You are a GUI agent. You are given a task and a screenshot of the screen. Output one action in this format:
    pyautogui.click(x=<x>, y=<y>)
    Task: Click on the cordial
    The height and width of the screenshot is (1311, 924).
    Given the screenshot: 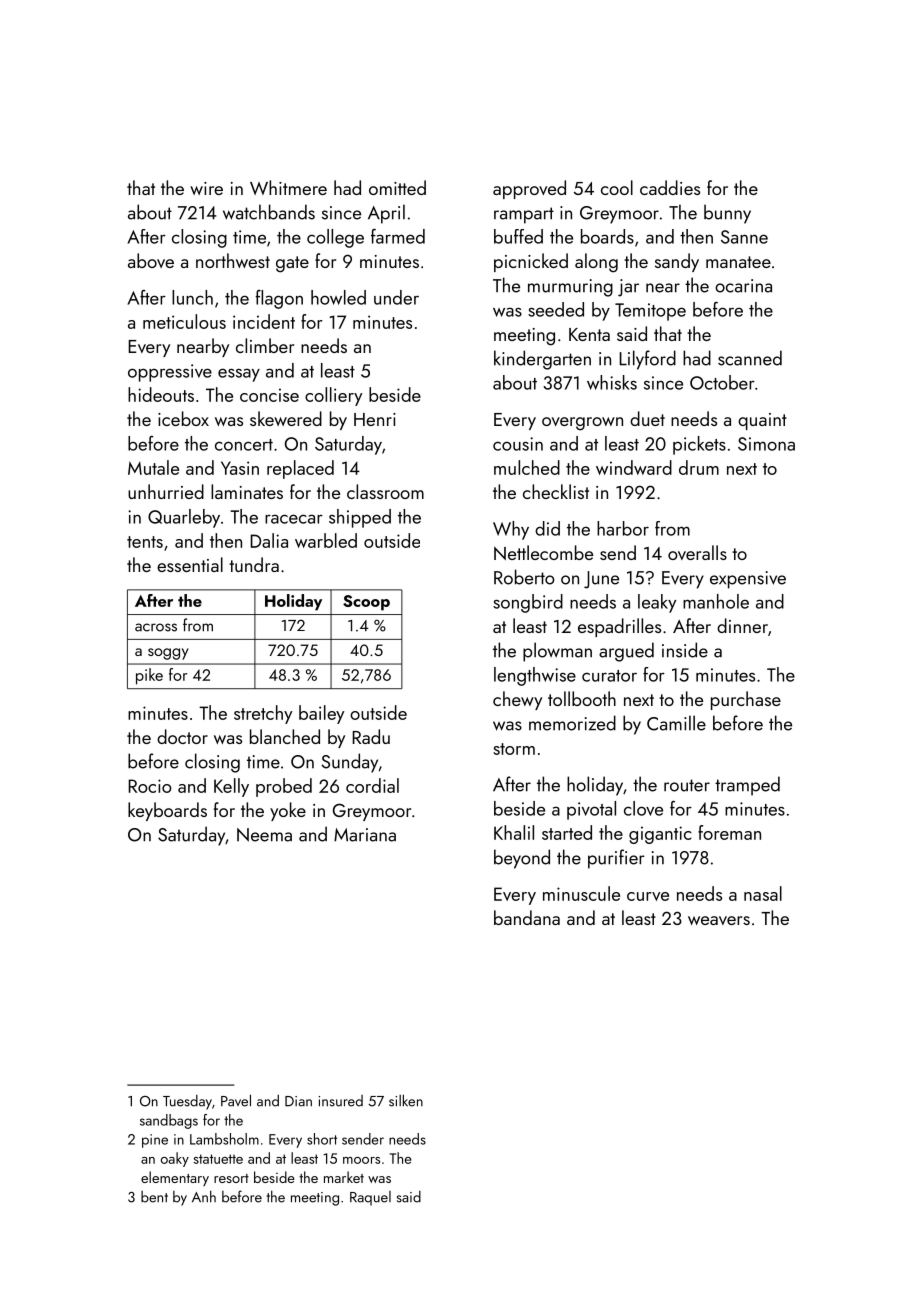 What is the action you would take?
    pyautogui.click(x=372, y=785)
